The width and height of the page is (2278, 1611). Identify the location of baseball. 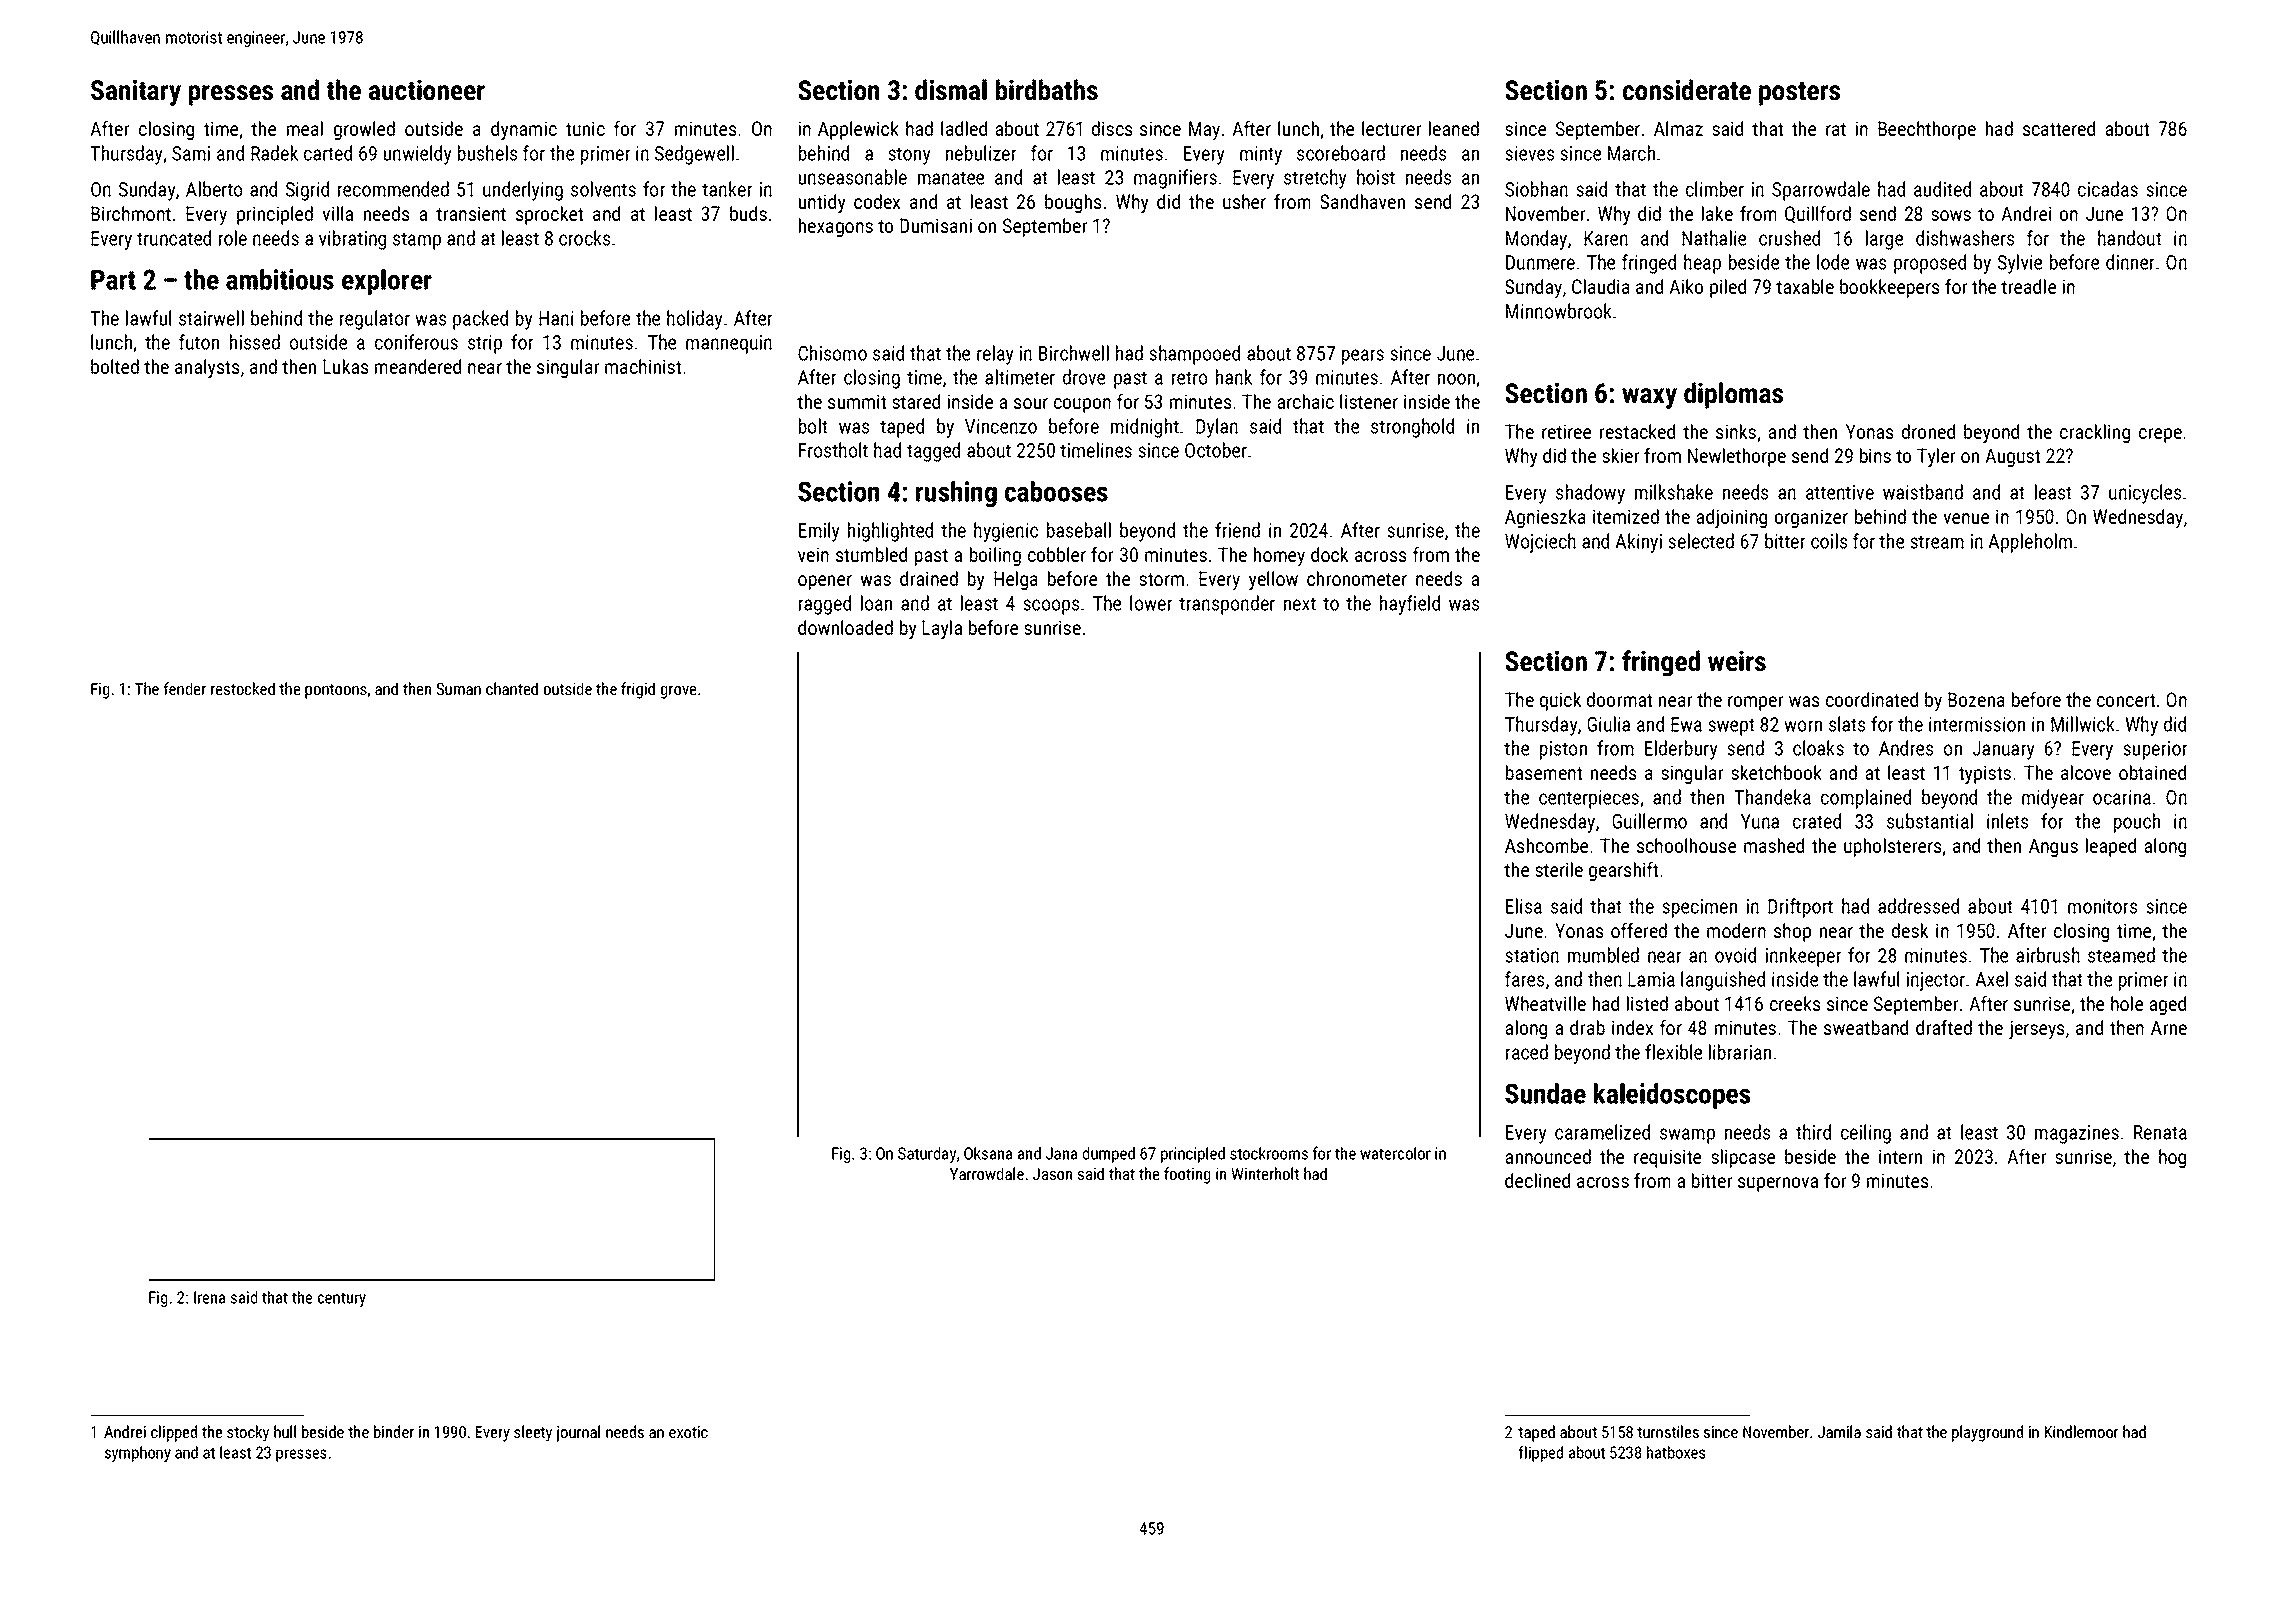
(1079, 530).
